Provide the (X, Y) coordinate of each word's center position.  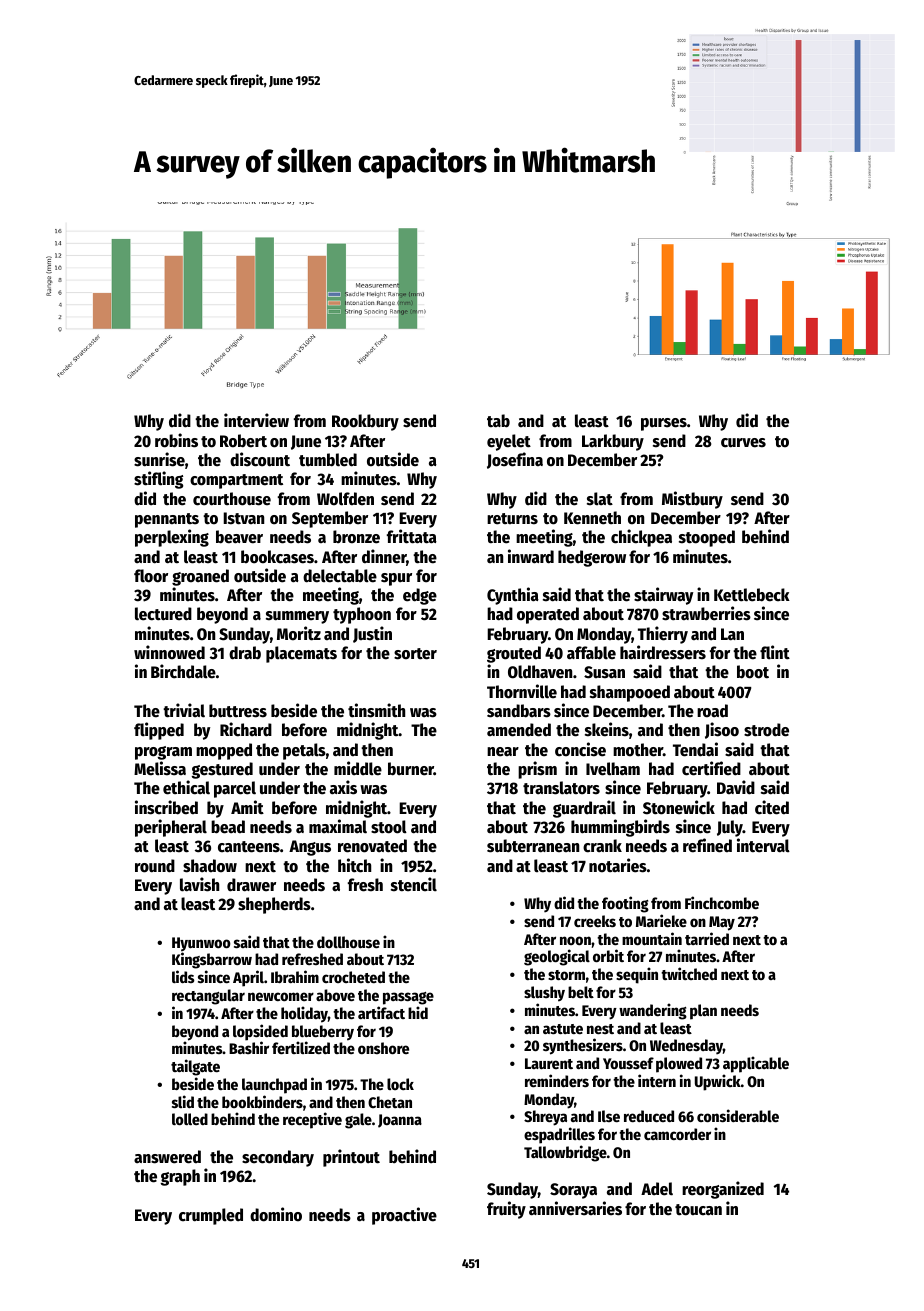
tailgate (195, 1067)
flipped (159, 731)
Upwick (718, 1082)
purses (664, 424)
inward (531, 556)
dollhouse (348, 942)
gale (358, 1121)
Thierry (663, 635)
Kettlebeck (752, 595)
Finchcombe (722, 902)
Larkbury (613, 442)
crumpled (211, 1216)
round (155, 866)
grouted (514, 654)
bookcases (277, 557)
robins (176, 440)
